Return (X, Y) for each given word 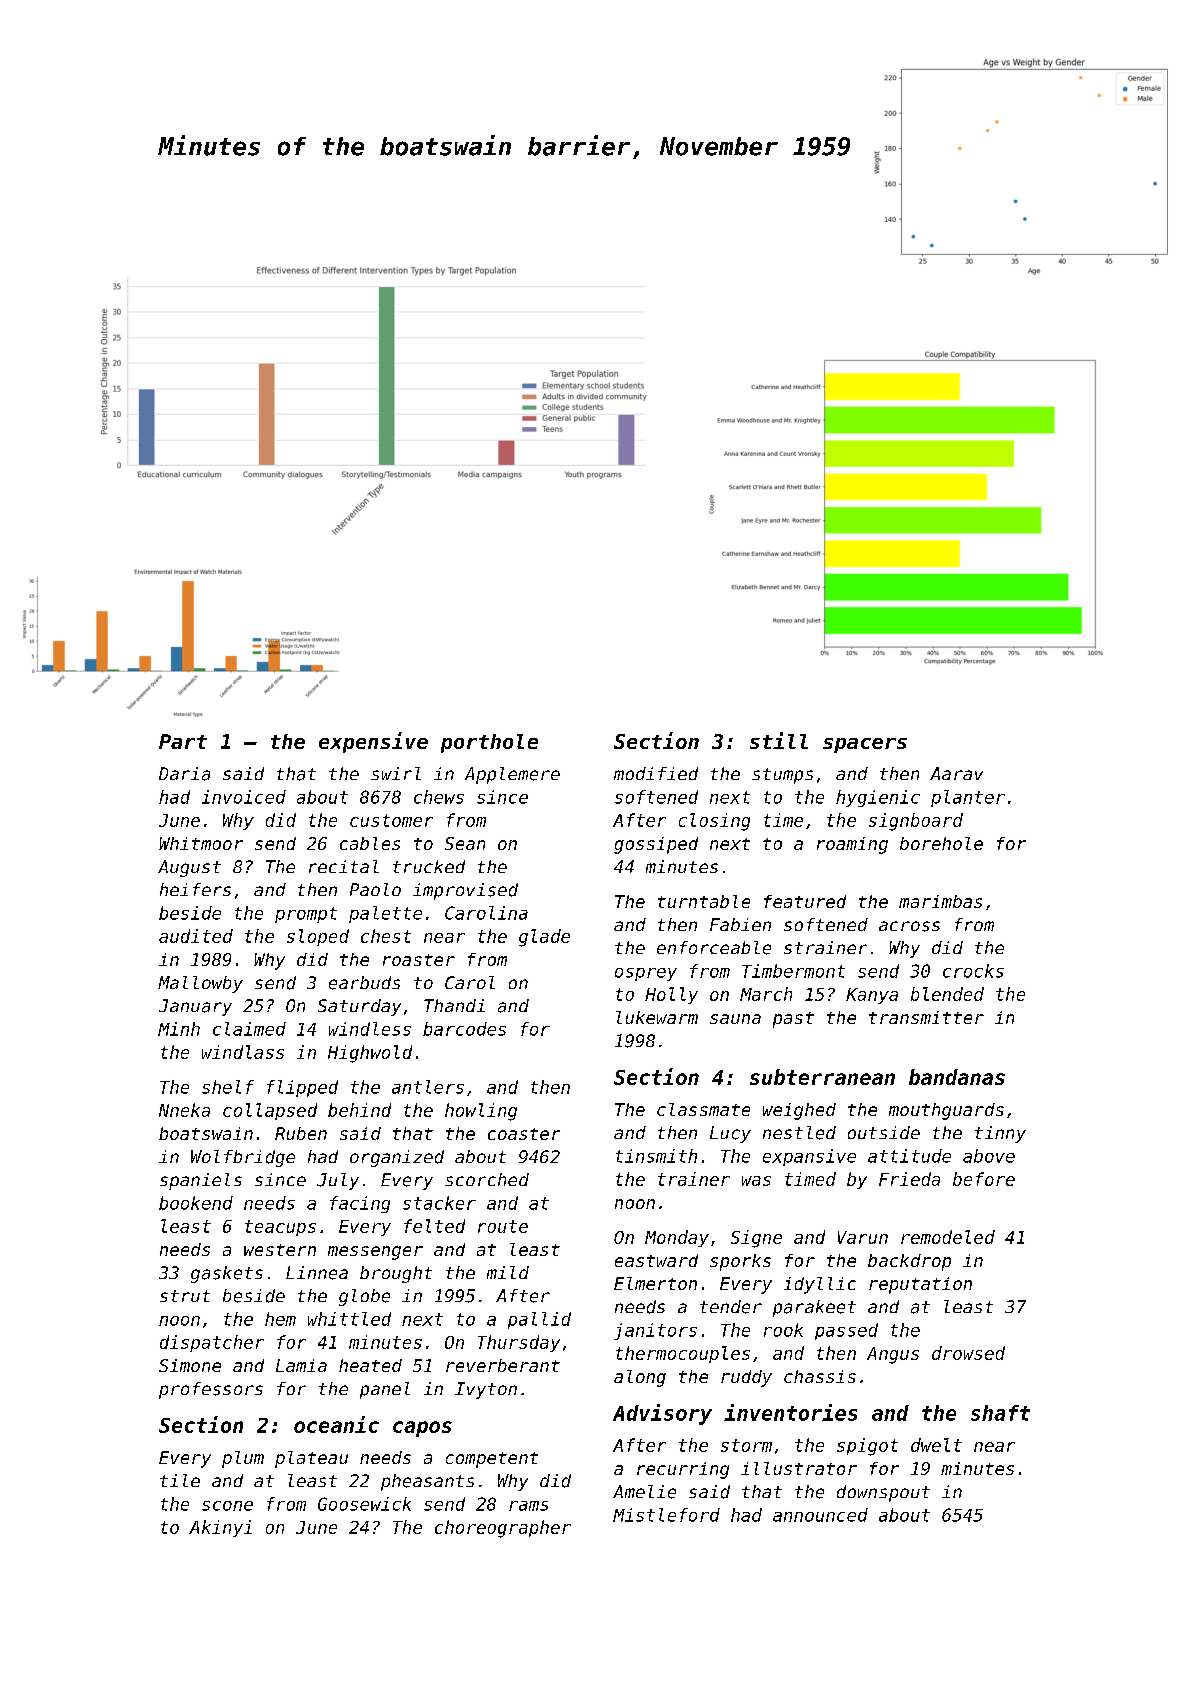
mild (508, 1272)
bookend (196, 1203)
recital (344, 866)
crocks (973, 971)
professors (211, 1390)
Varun (863, 1237)
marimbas (940, 901)
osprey (646, 974)
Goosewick (364, 1504)
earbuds (364, 983)
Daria (184, 774)
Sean (465, 843)
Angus (893, 1355)
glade (544, 938)
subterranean (822, 1077)
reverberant (503, 1365)
